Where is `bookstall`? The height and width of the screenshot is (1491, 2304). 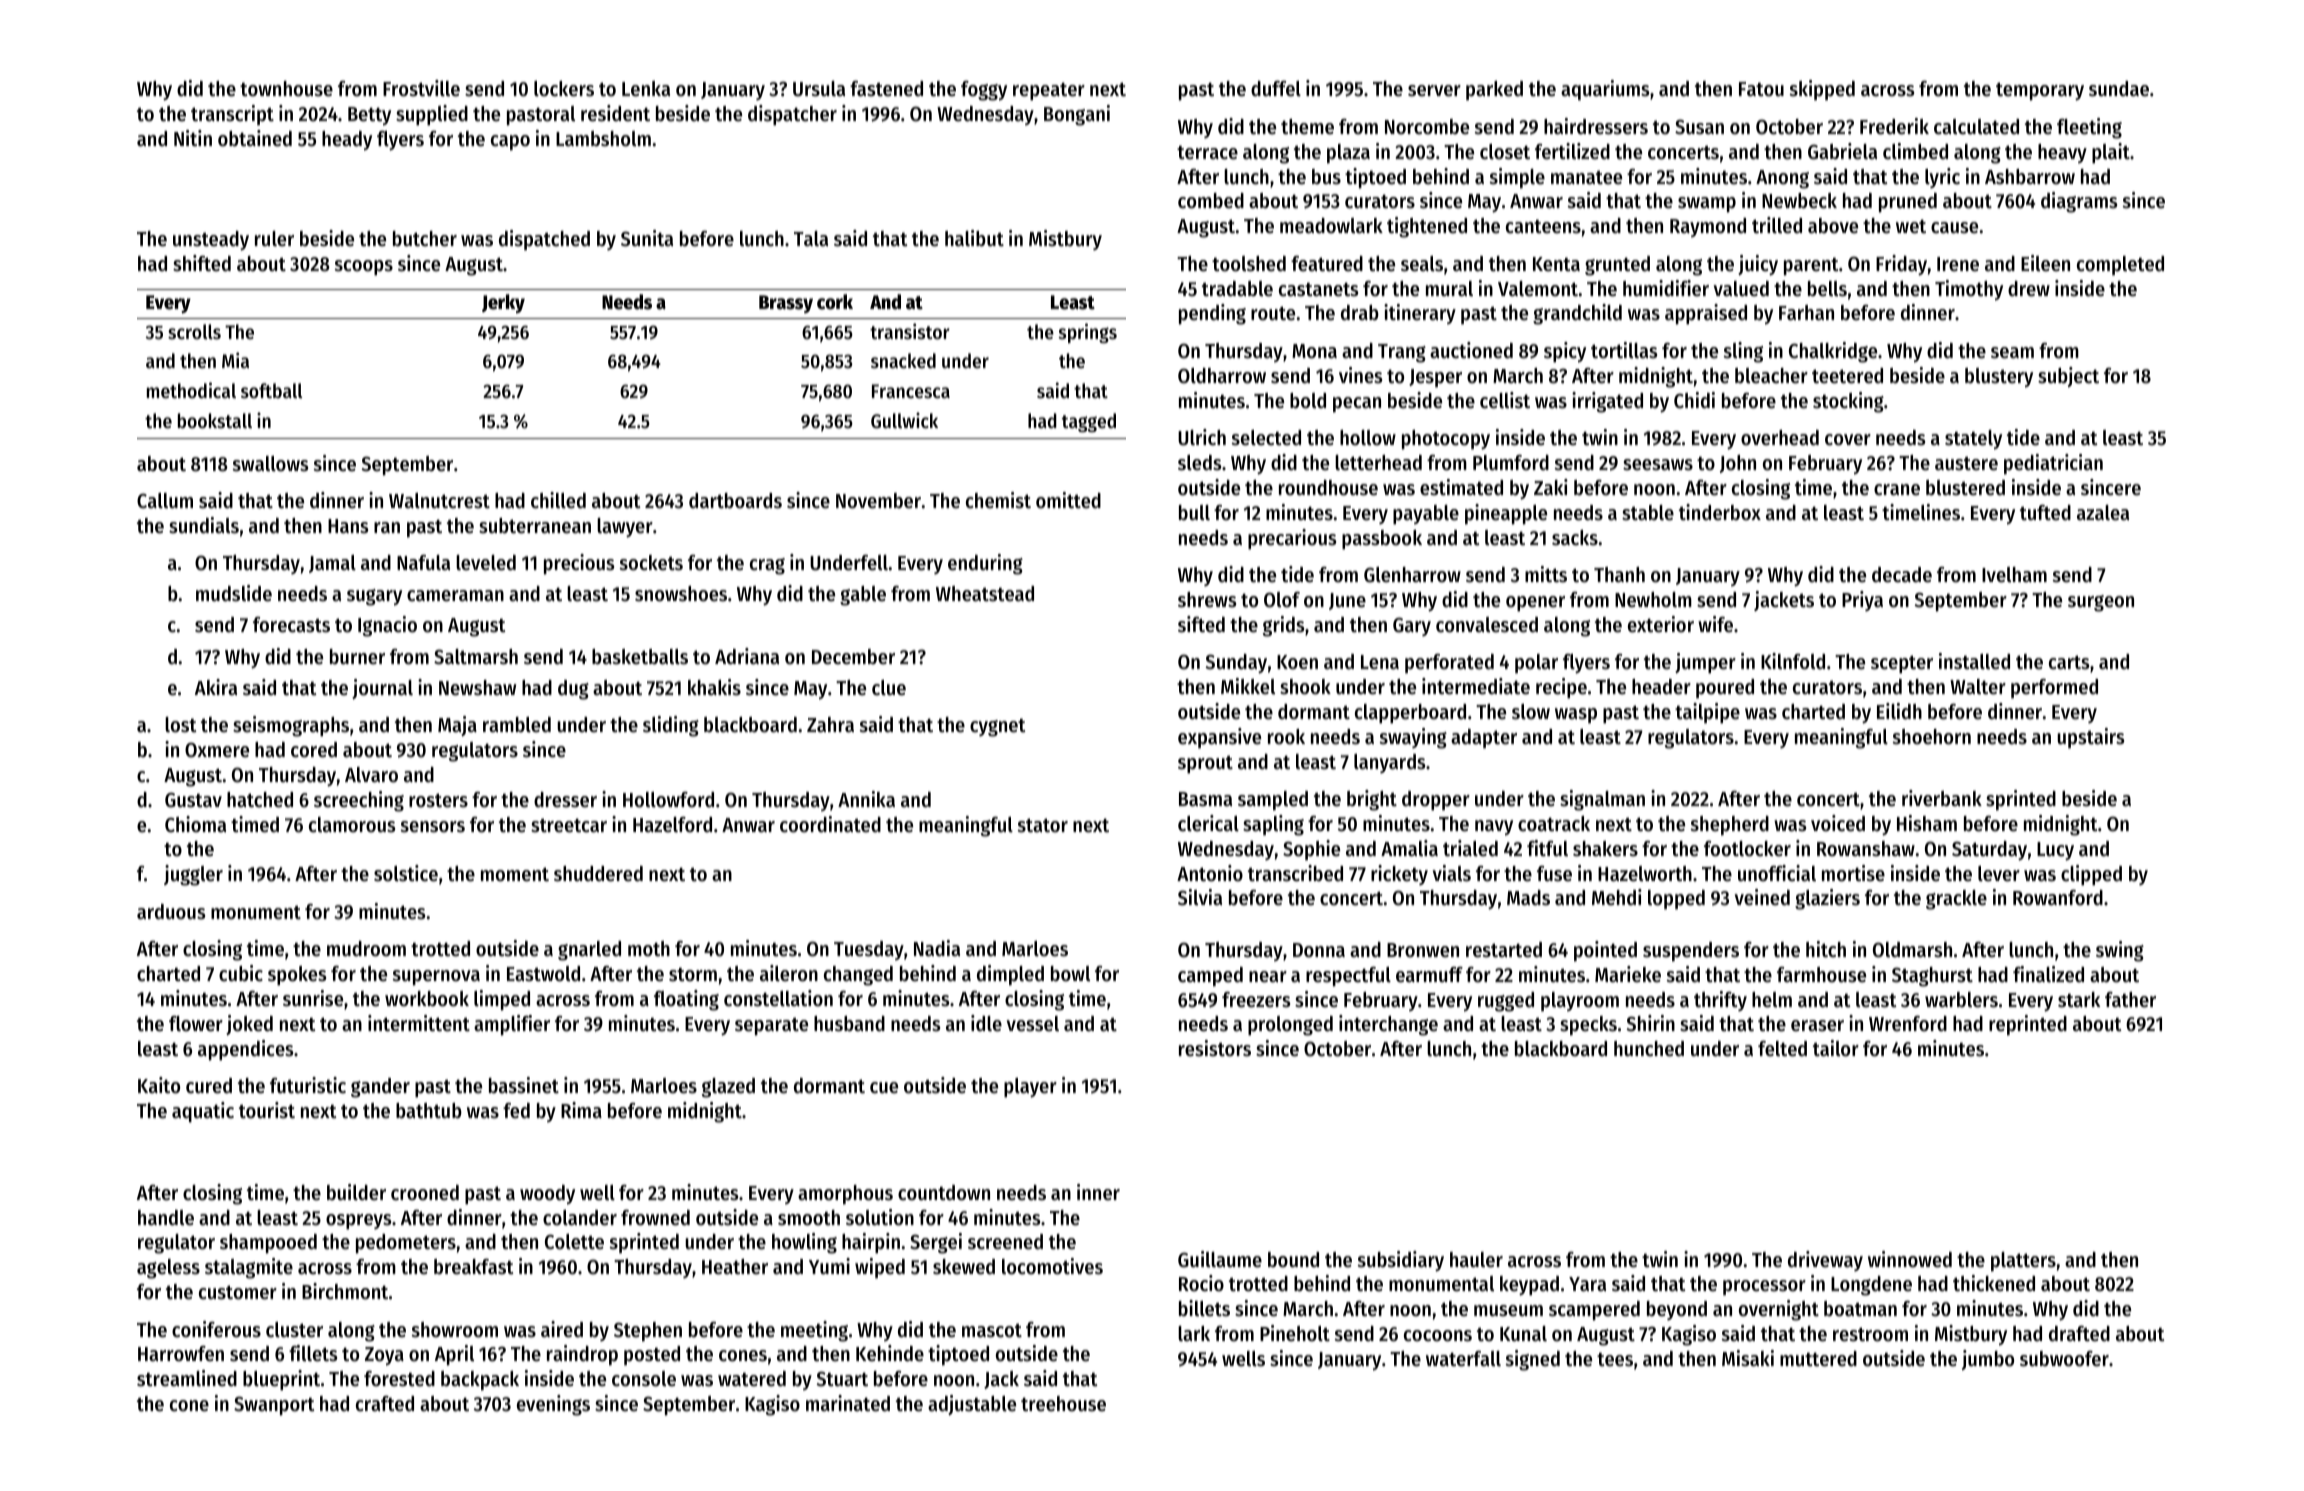
bookstall is located at coordinates (215, 421).
